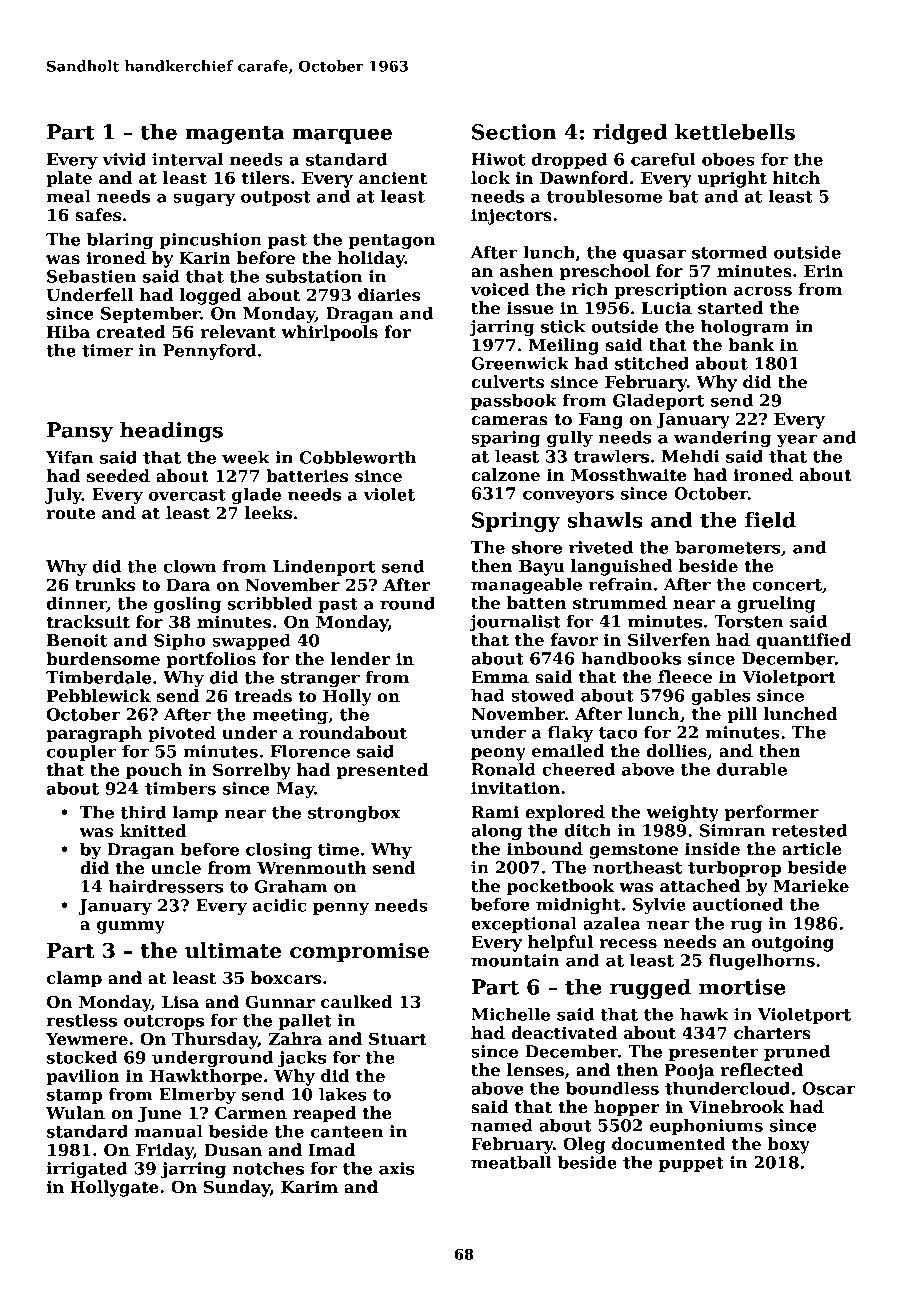 The image size is (908, 1316). Describe the element at coordinates (393, 178) in the image. I see `ancient` at that location.
